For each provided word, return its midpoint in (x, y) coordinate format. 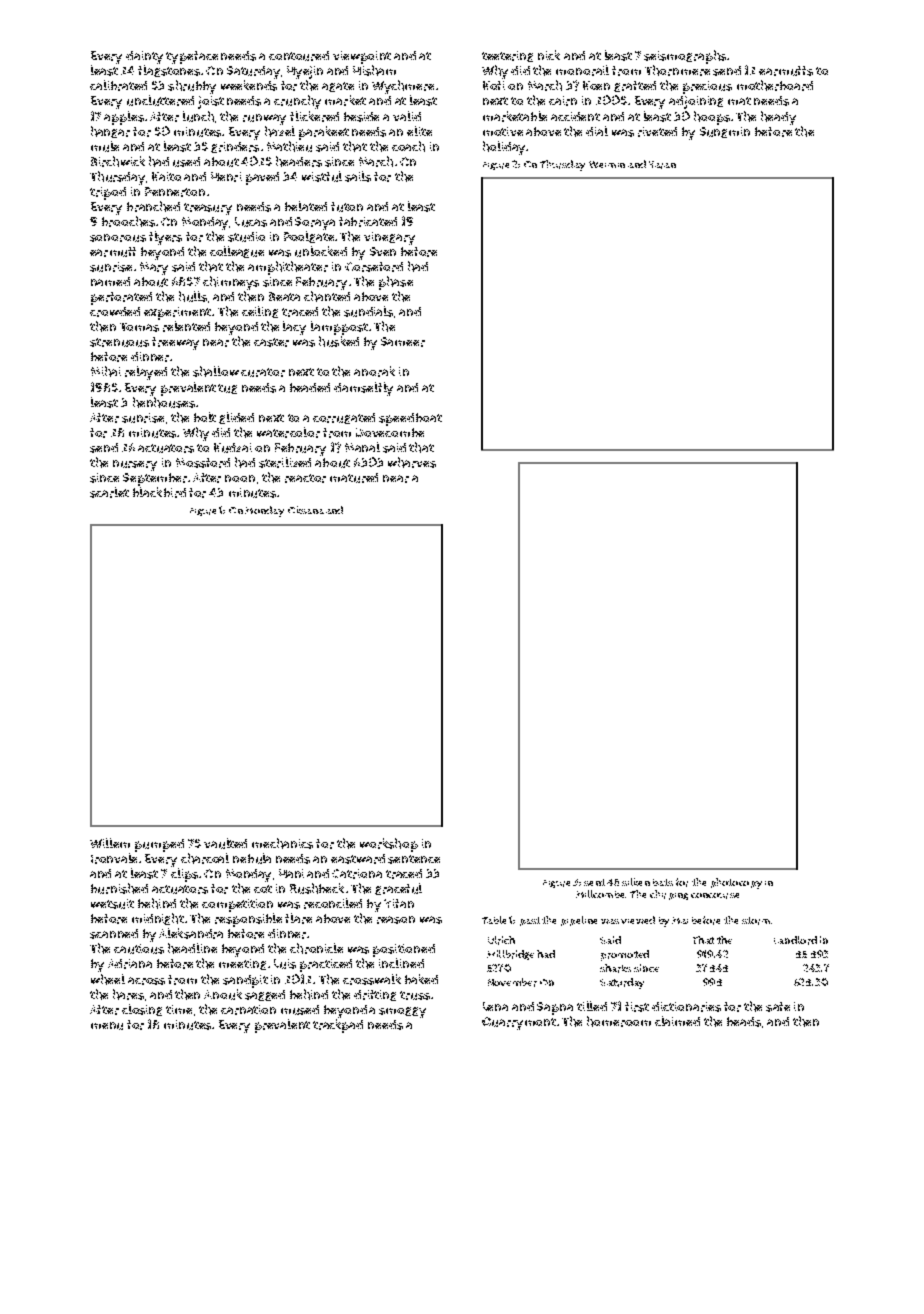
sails (358, 176)
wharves (412, 462)
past (530, 921)
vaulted (225, 843)
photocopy (736, 883)
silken (636, 882)
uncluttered (160, 100)
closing (142, 1010)
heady (778, 118)
